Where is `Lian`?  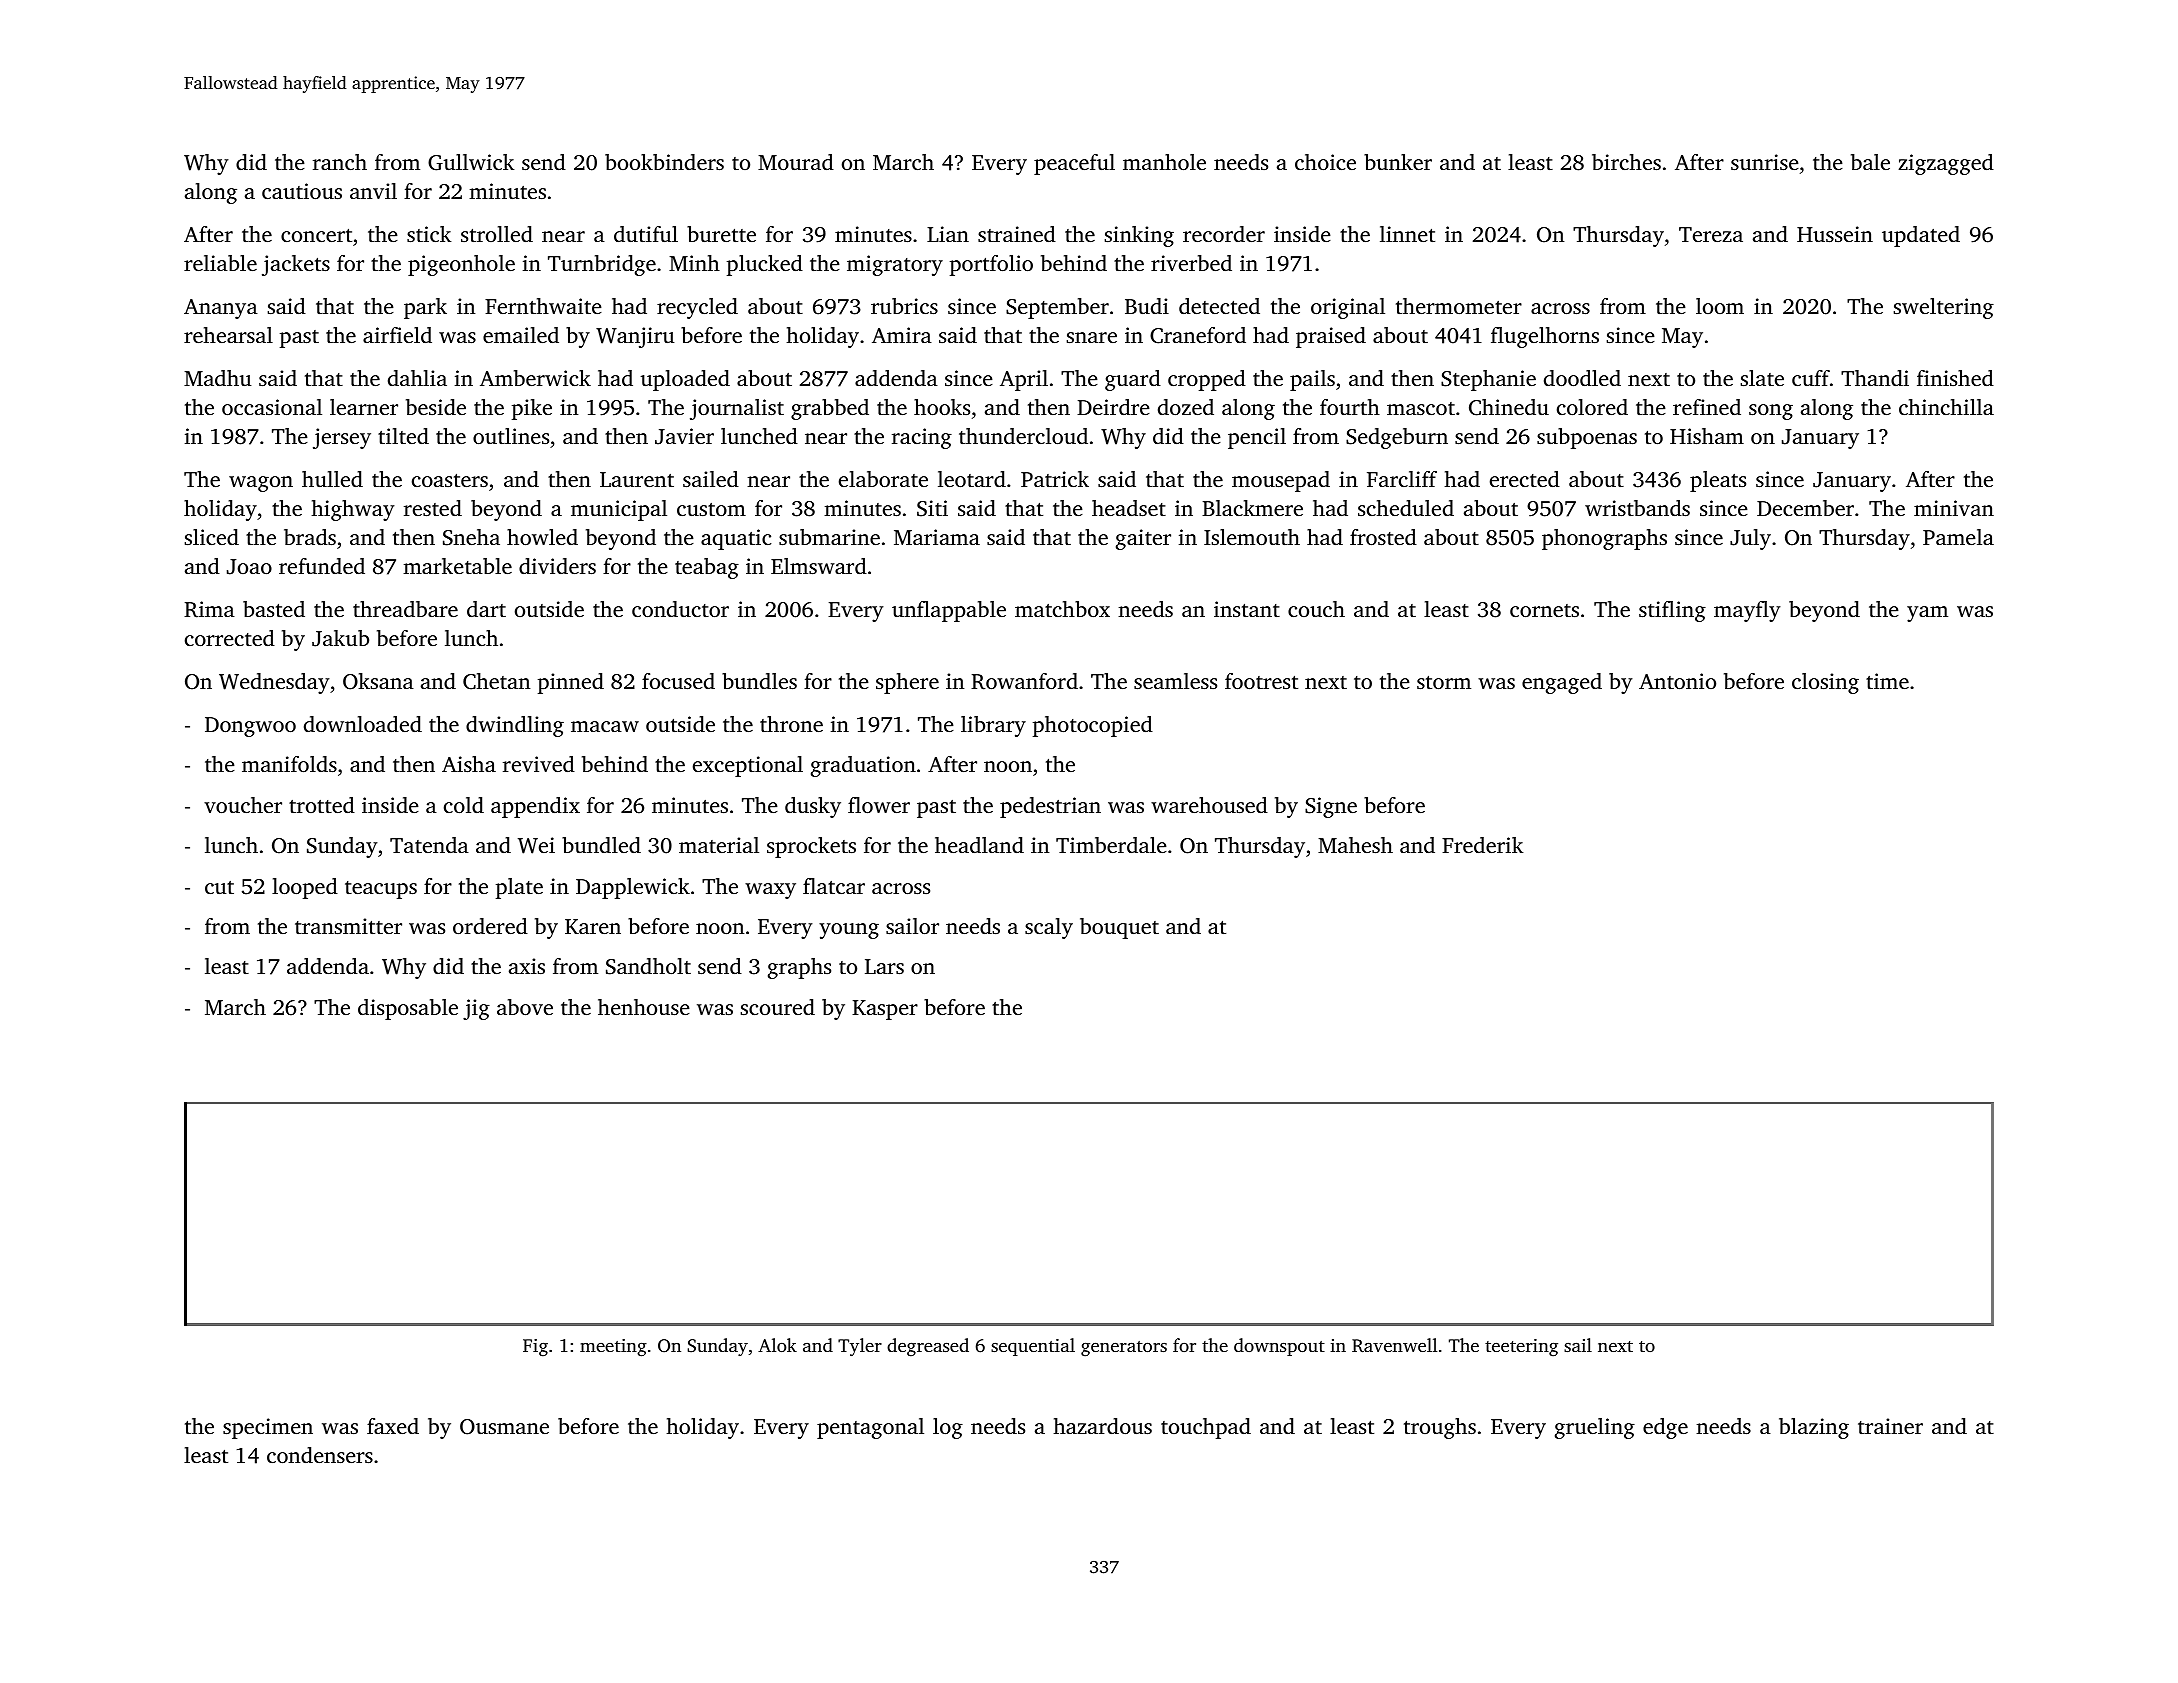
Lian is located at coordinates (948, 234).
